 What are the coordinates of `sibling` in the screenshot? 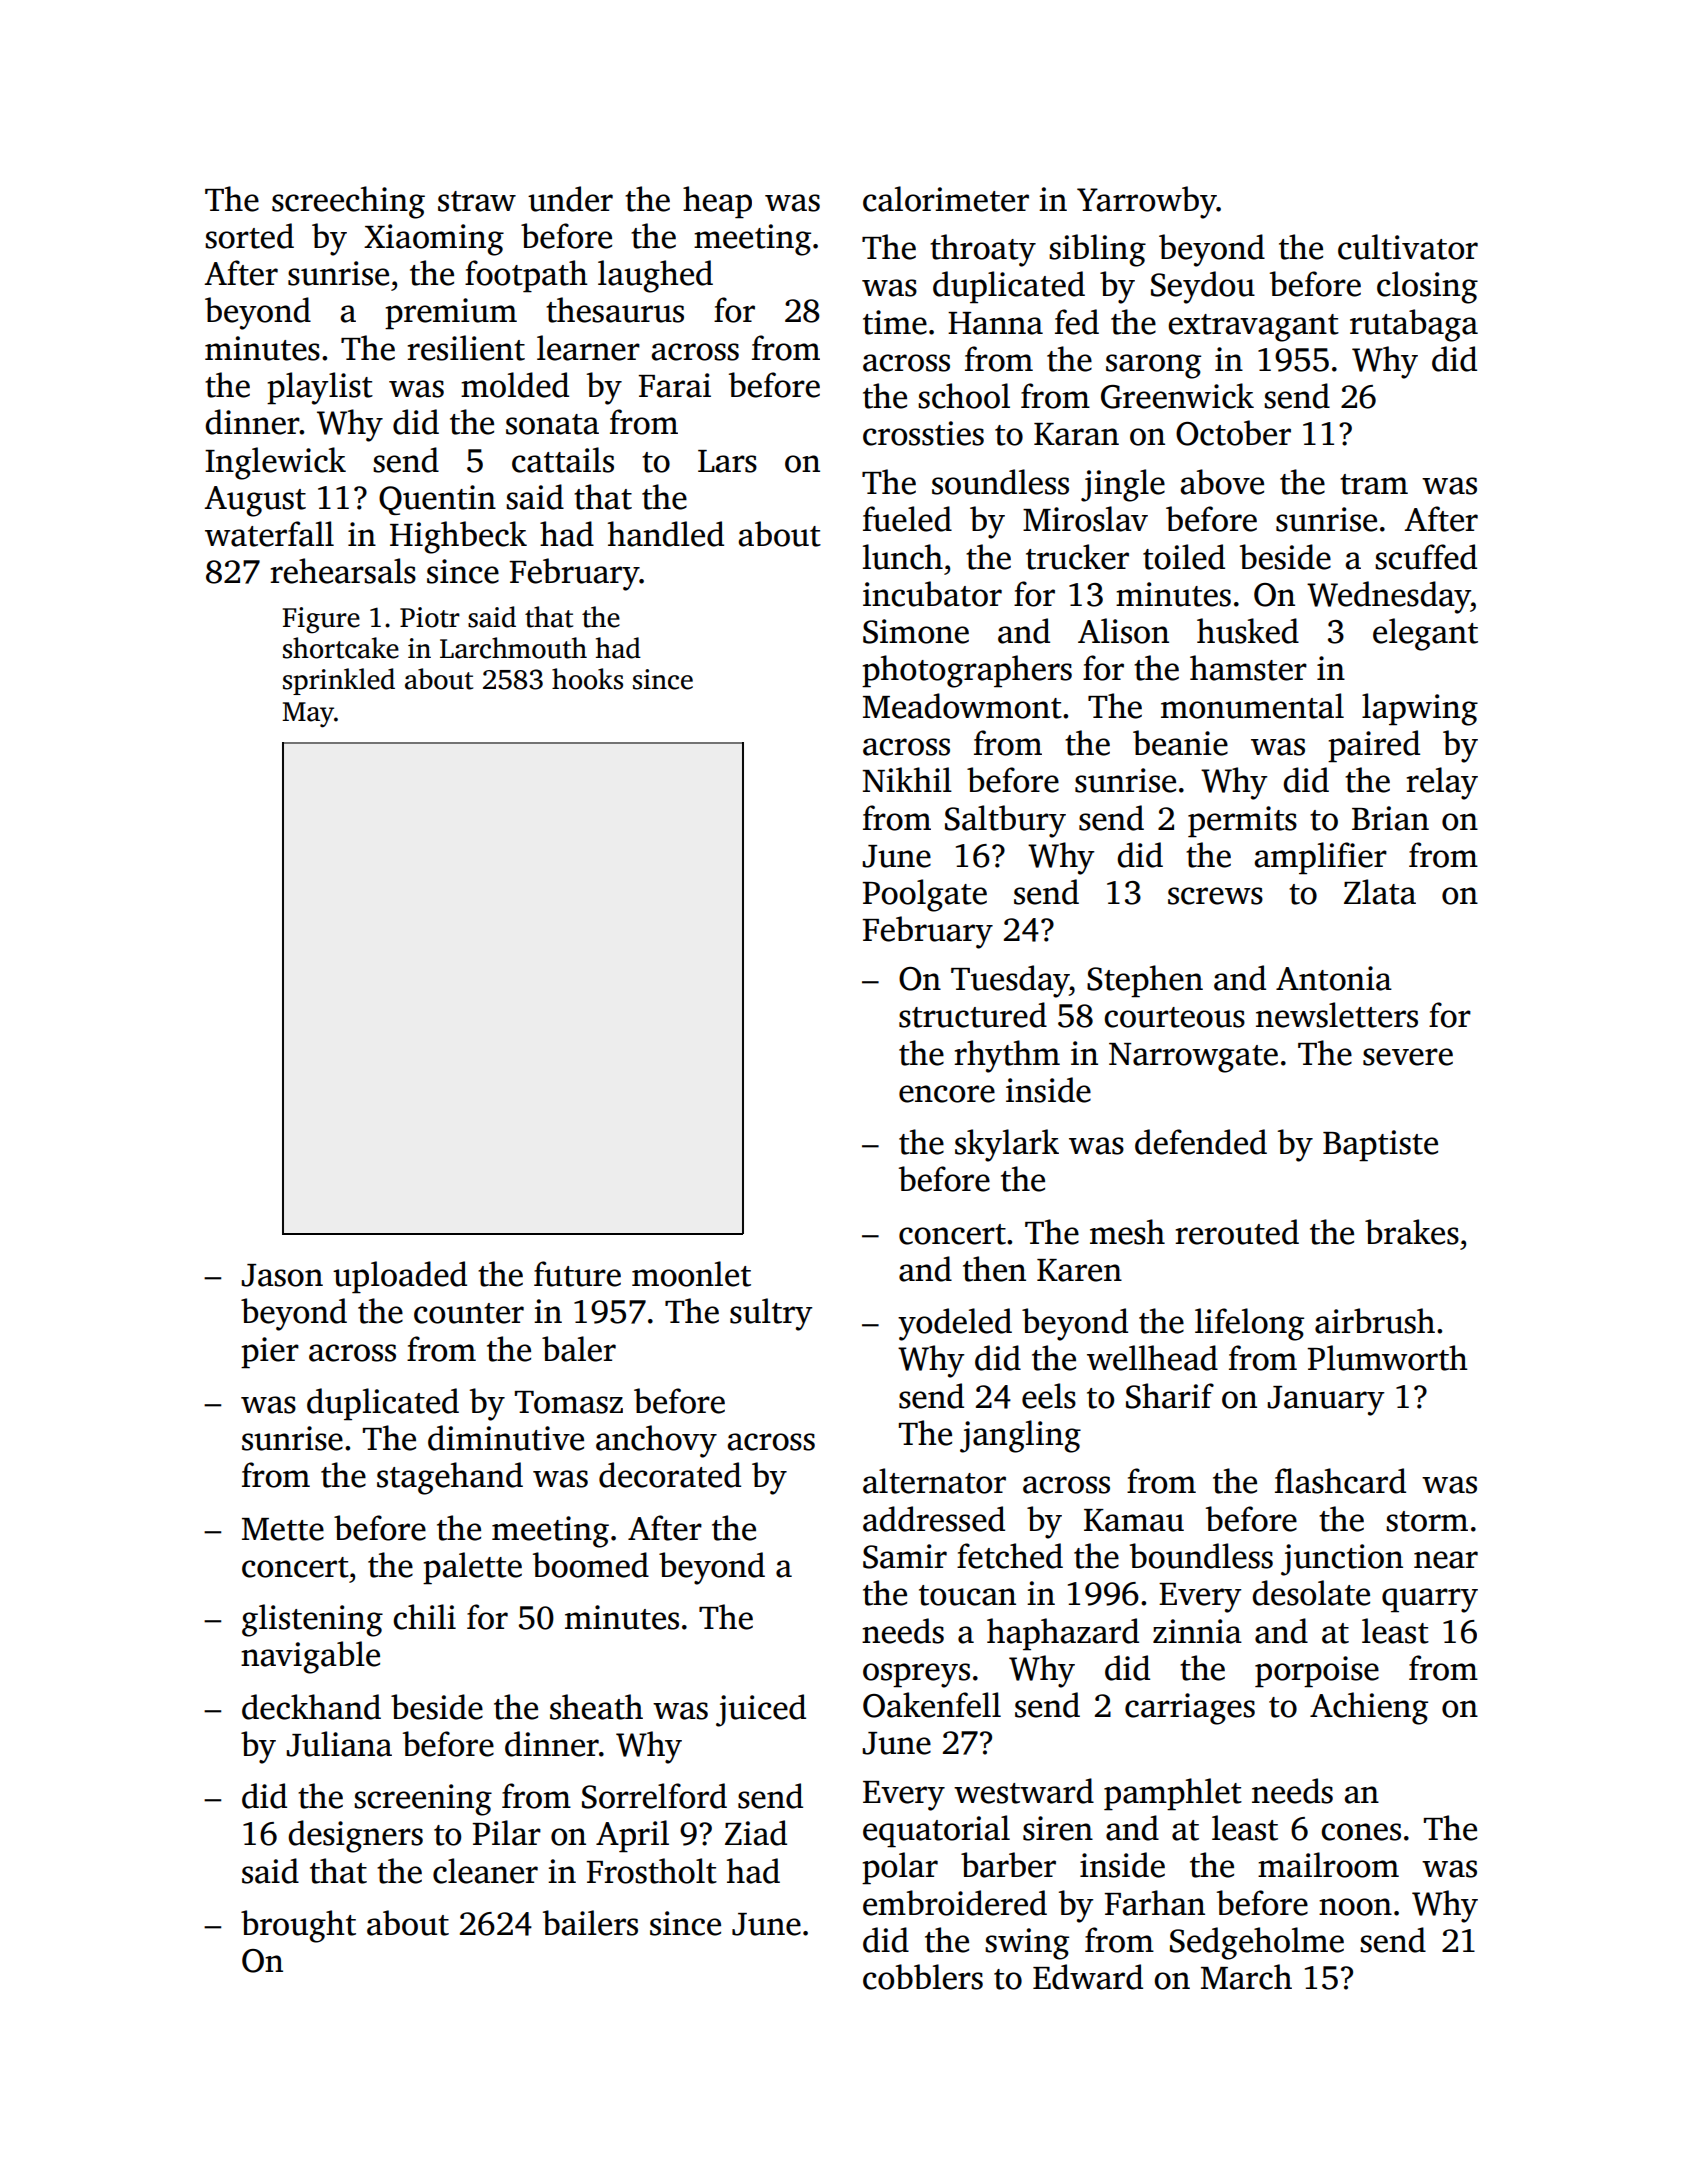 It's located at (1097, 250).
